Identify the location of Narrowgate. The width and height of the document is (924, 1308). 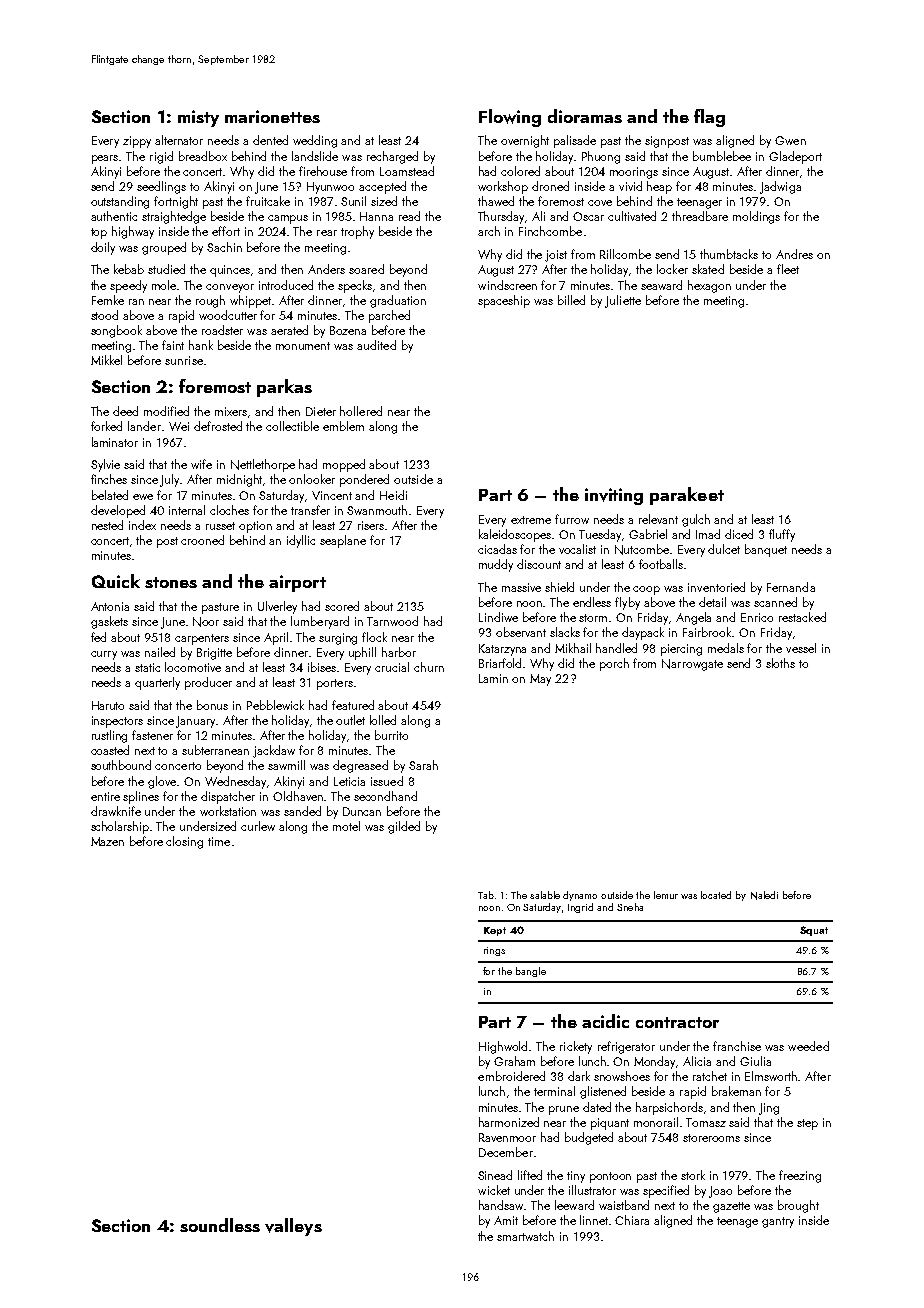
(692, 665).
